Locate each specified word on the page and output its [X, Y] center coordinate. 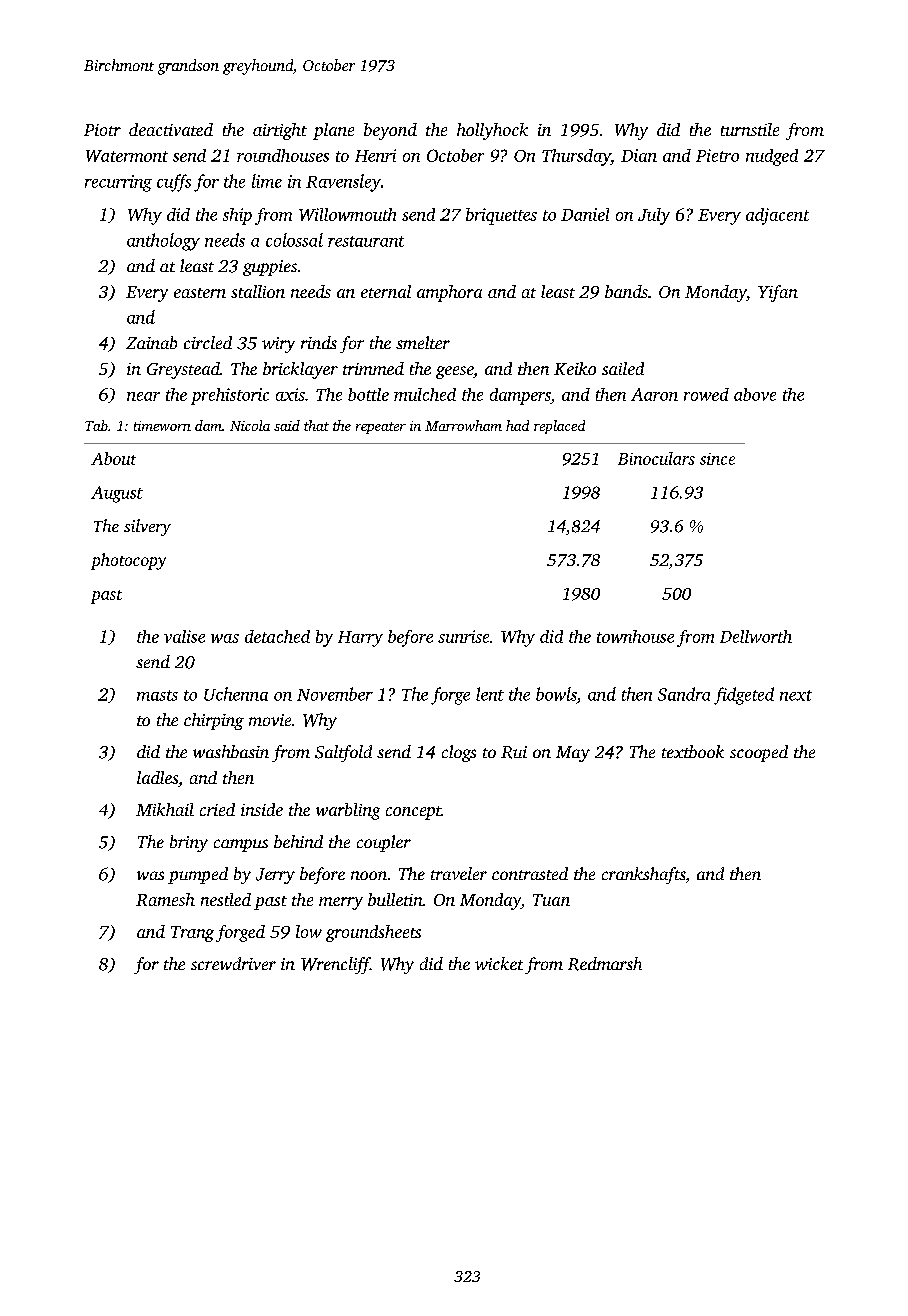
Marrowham [463, 425]
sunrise [463, 636]
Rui [514, 752]
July [654, 216]
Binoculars [656, 458]
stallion [258, 291]
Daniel [585, 214]
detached [277, 636]
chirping [214, 721]
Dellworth [756, 636]
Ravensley [343, 183]
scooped [759, 753]
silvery [147, 527]
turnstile [750, 129]
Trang [192, 934]
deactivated [171, 129]
